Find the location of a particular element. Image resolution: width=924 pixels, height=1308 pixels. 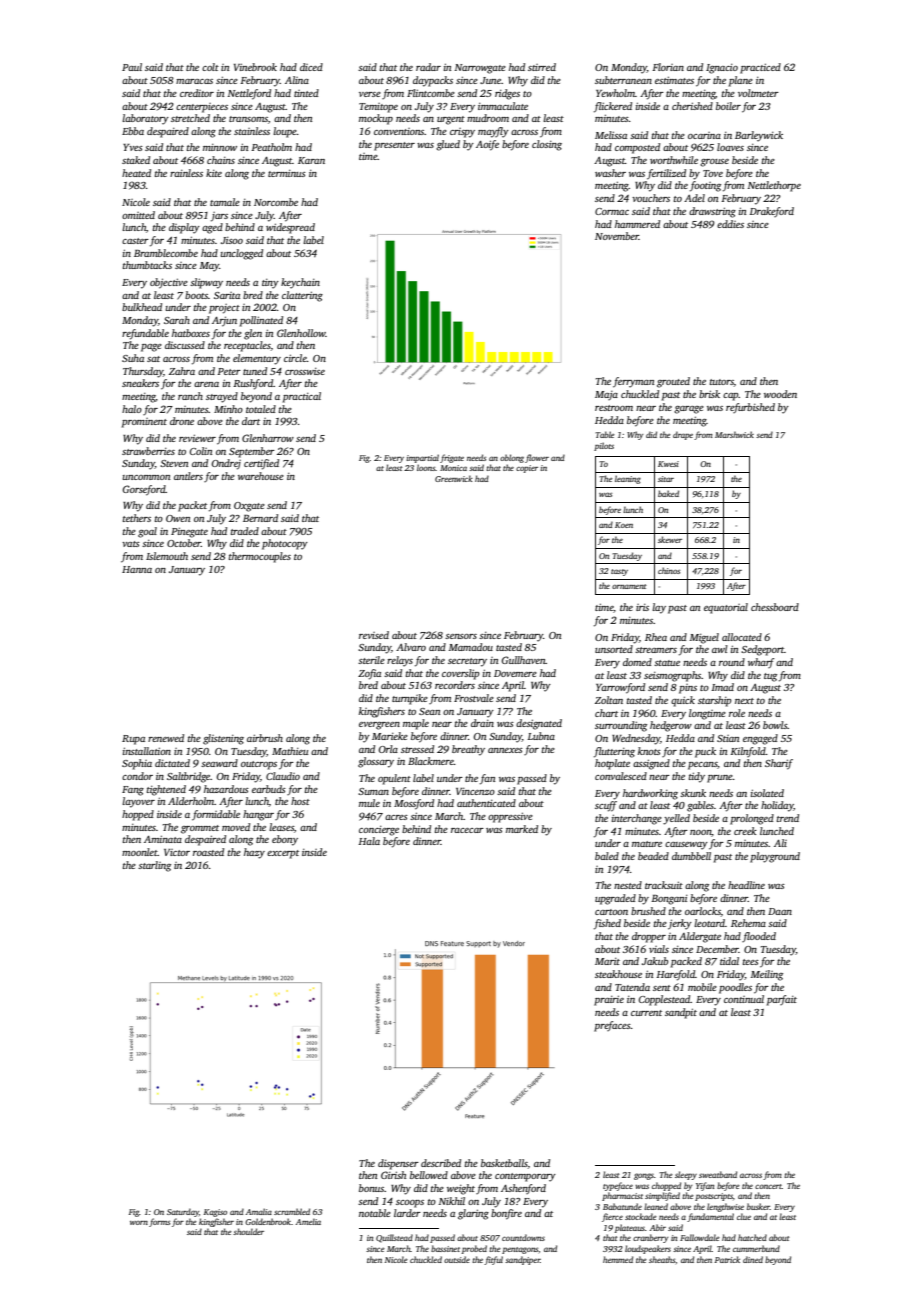

oblong is located at coordinates (512, 458).
